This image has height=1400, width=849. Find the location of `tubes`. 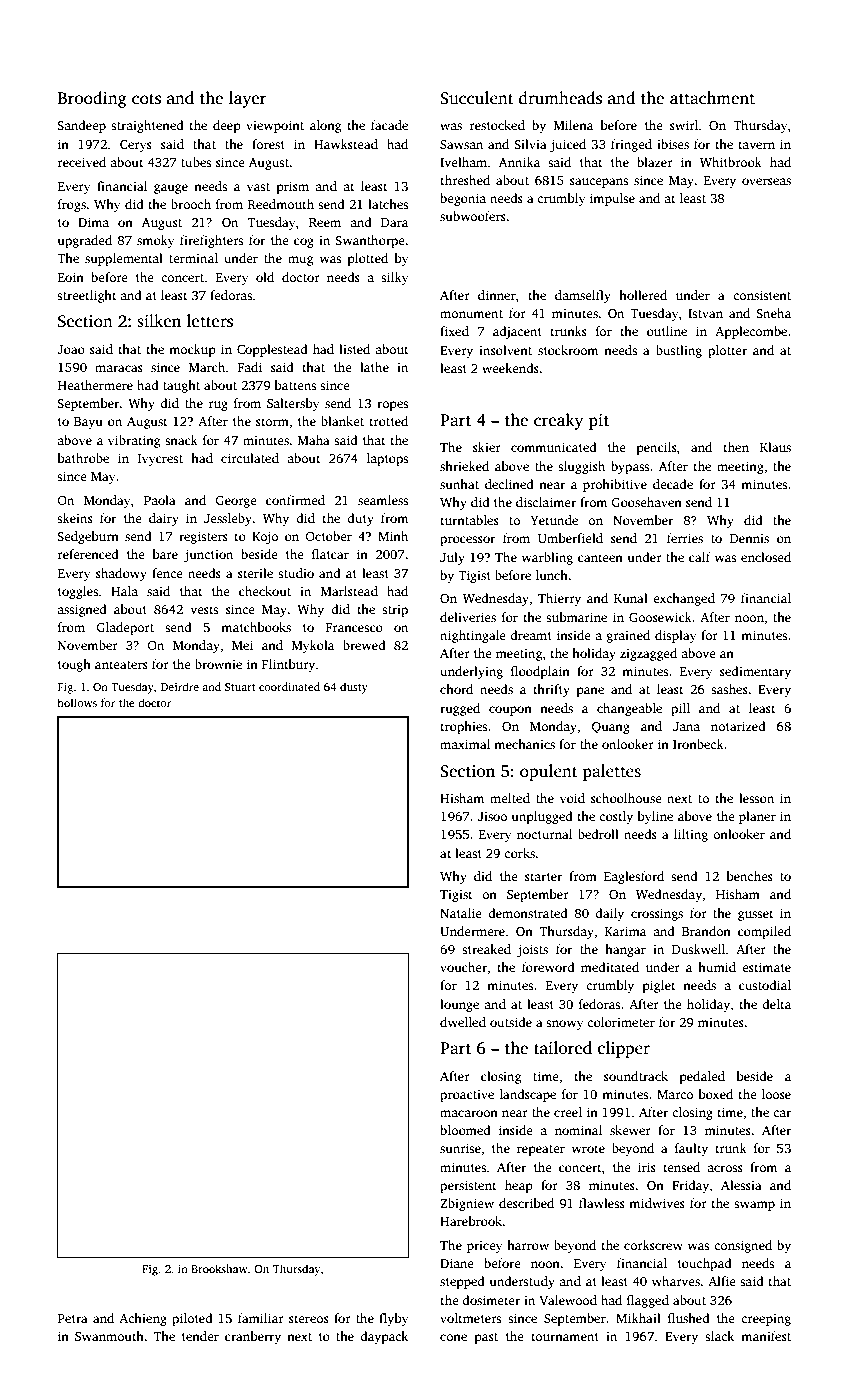

tubes is located at coordinates (196, 162).
